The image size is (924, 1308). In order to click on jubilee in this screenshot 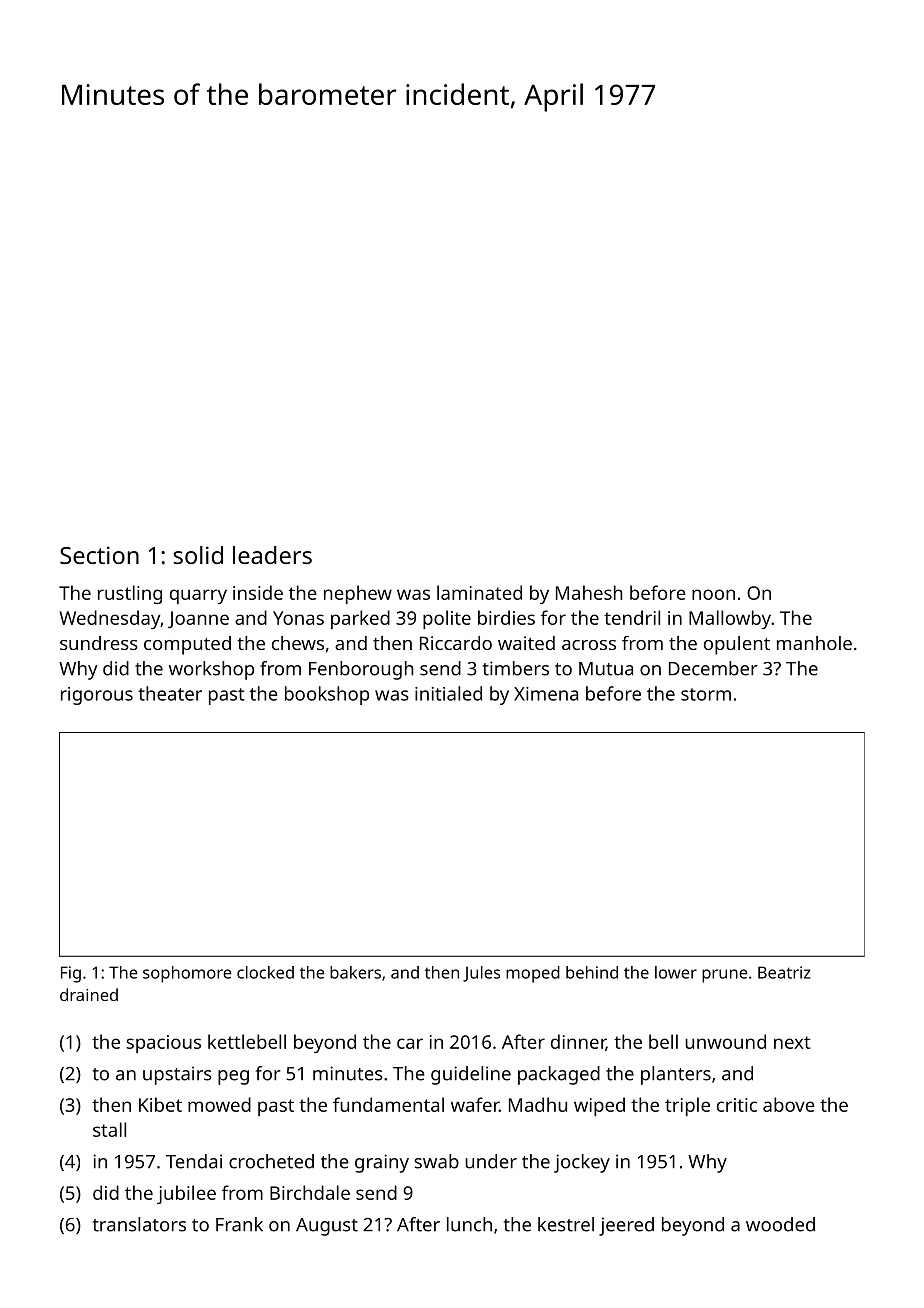, I will do `click(186, 1194)`.
